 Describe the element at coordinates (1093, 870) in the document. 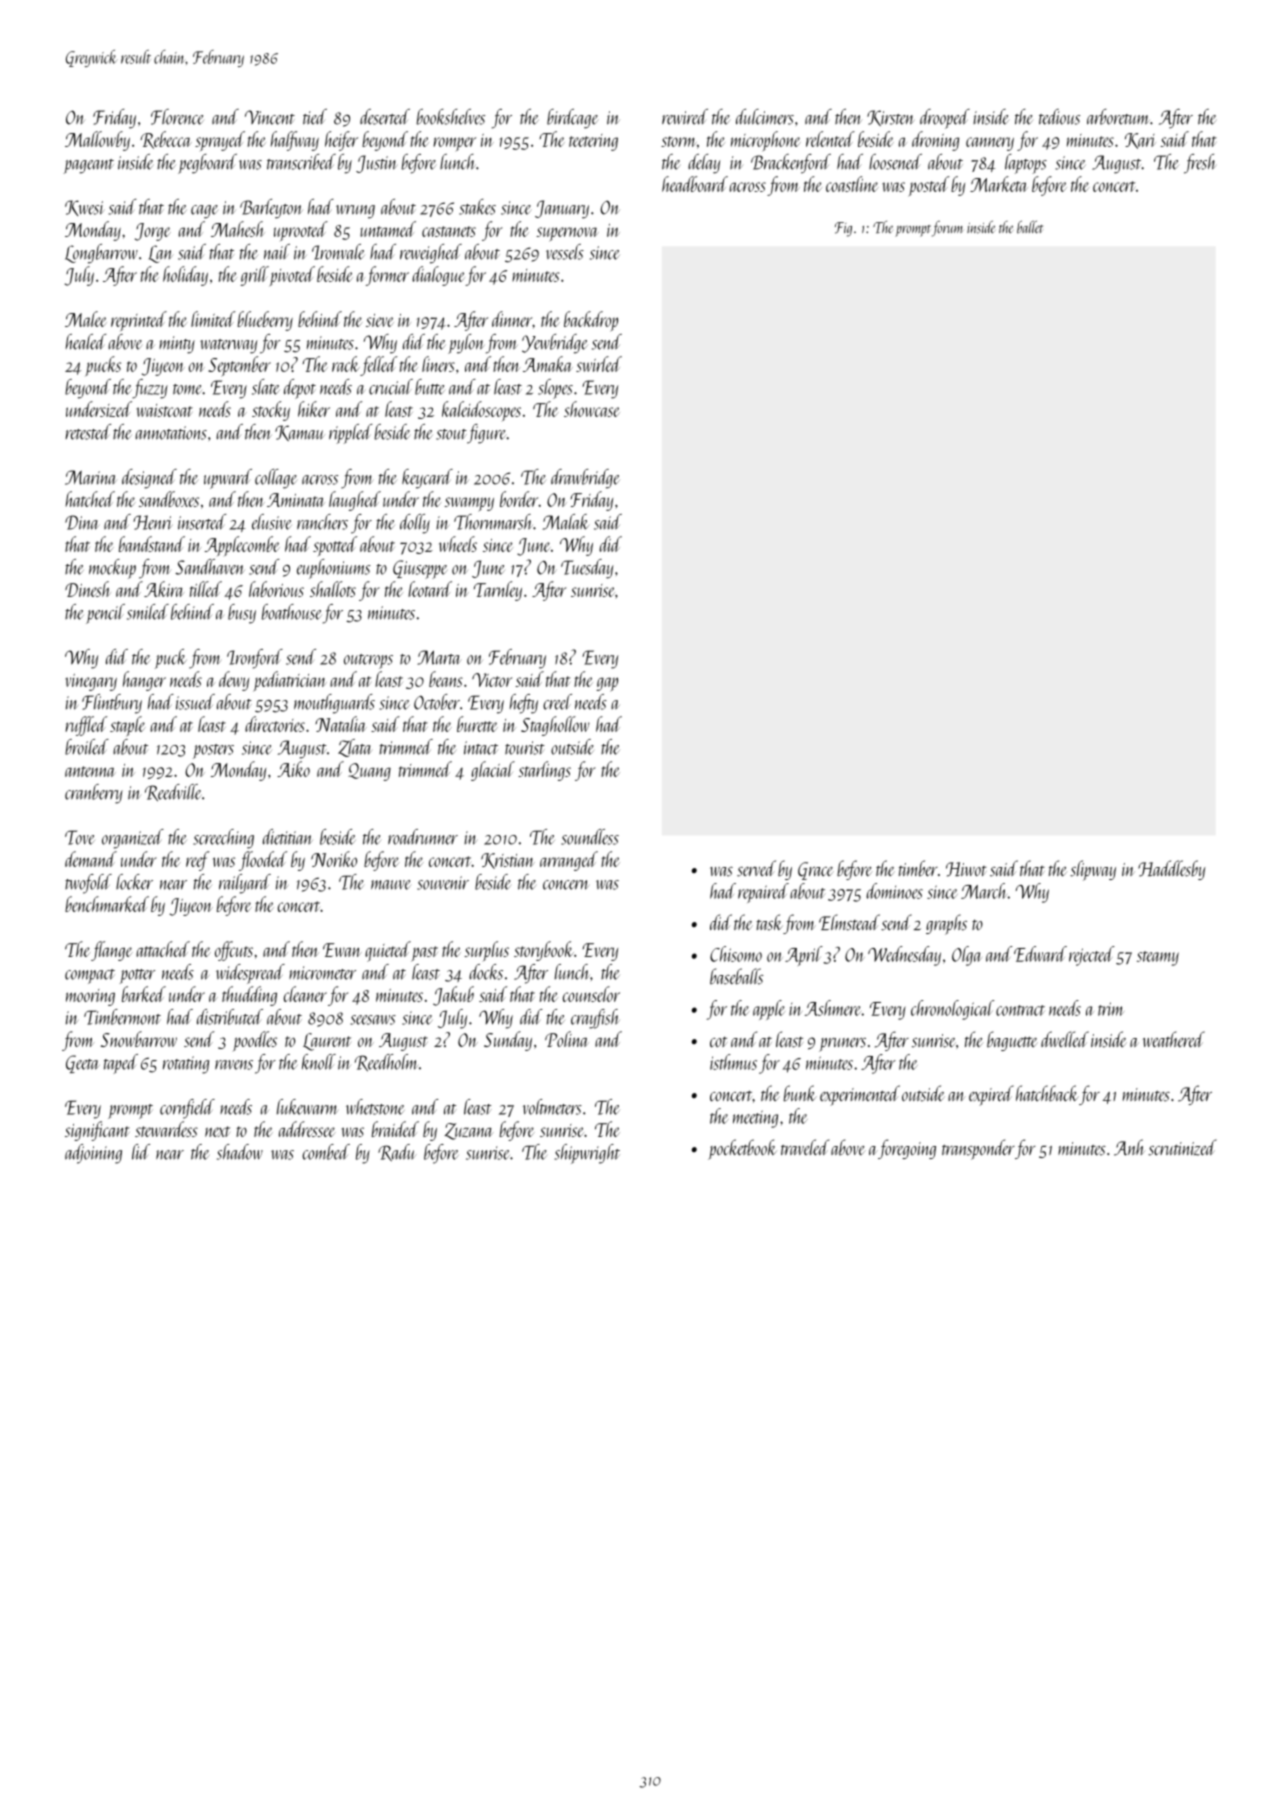

I see `slipway` at that location.
